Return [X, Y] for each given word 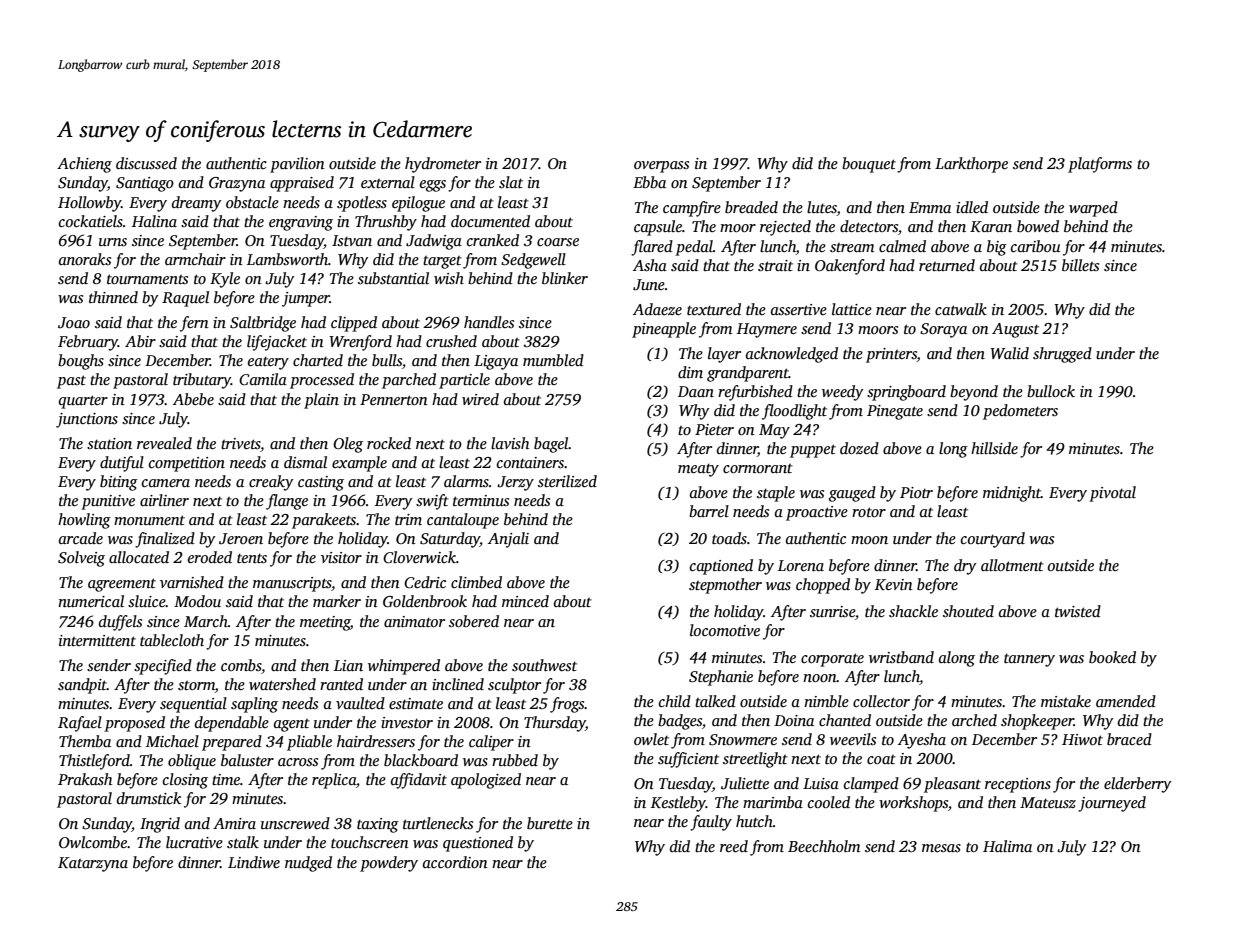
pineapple [664, 330]
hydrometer [443, 165]
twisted [1078, 611]
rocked [389, 443]
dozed [859, 448]
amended [1126, 701]
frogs [567, 705]
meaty [698, 470]
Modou [197, 601]
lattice [852, 309]
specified [163, 667]
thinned [113, 297]
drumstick [149, 798]
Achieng [84, 165]
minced [525, 601]
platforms [1100, 165]
